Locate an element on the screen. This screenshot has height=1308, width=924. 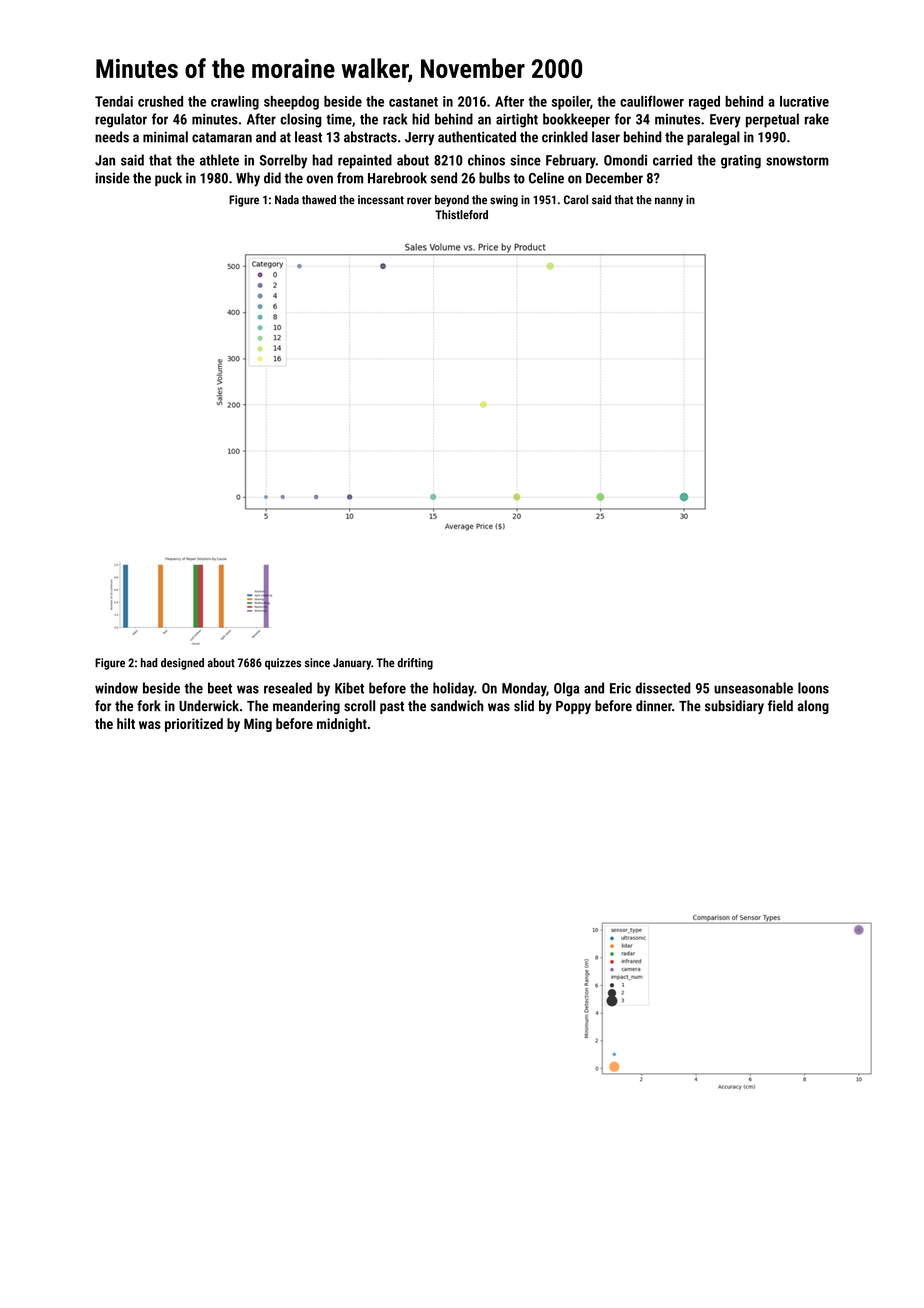
regulator is located at coordinates (121, 120).
